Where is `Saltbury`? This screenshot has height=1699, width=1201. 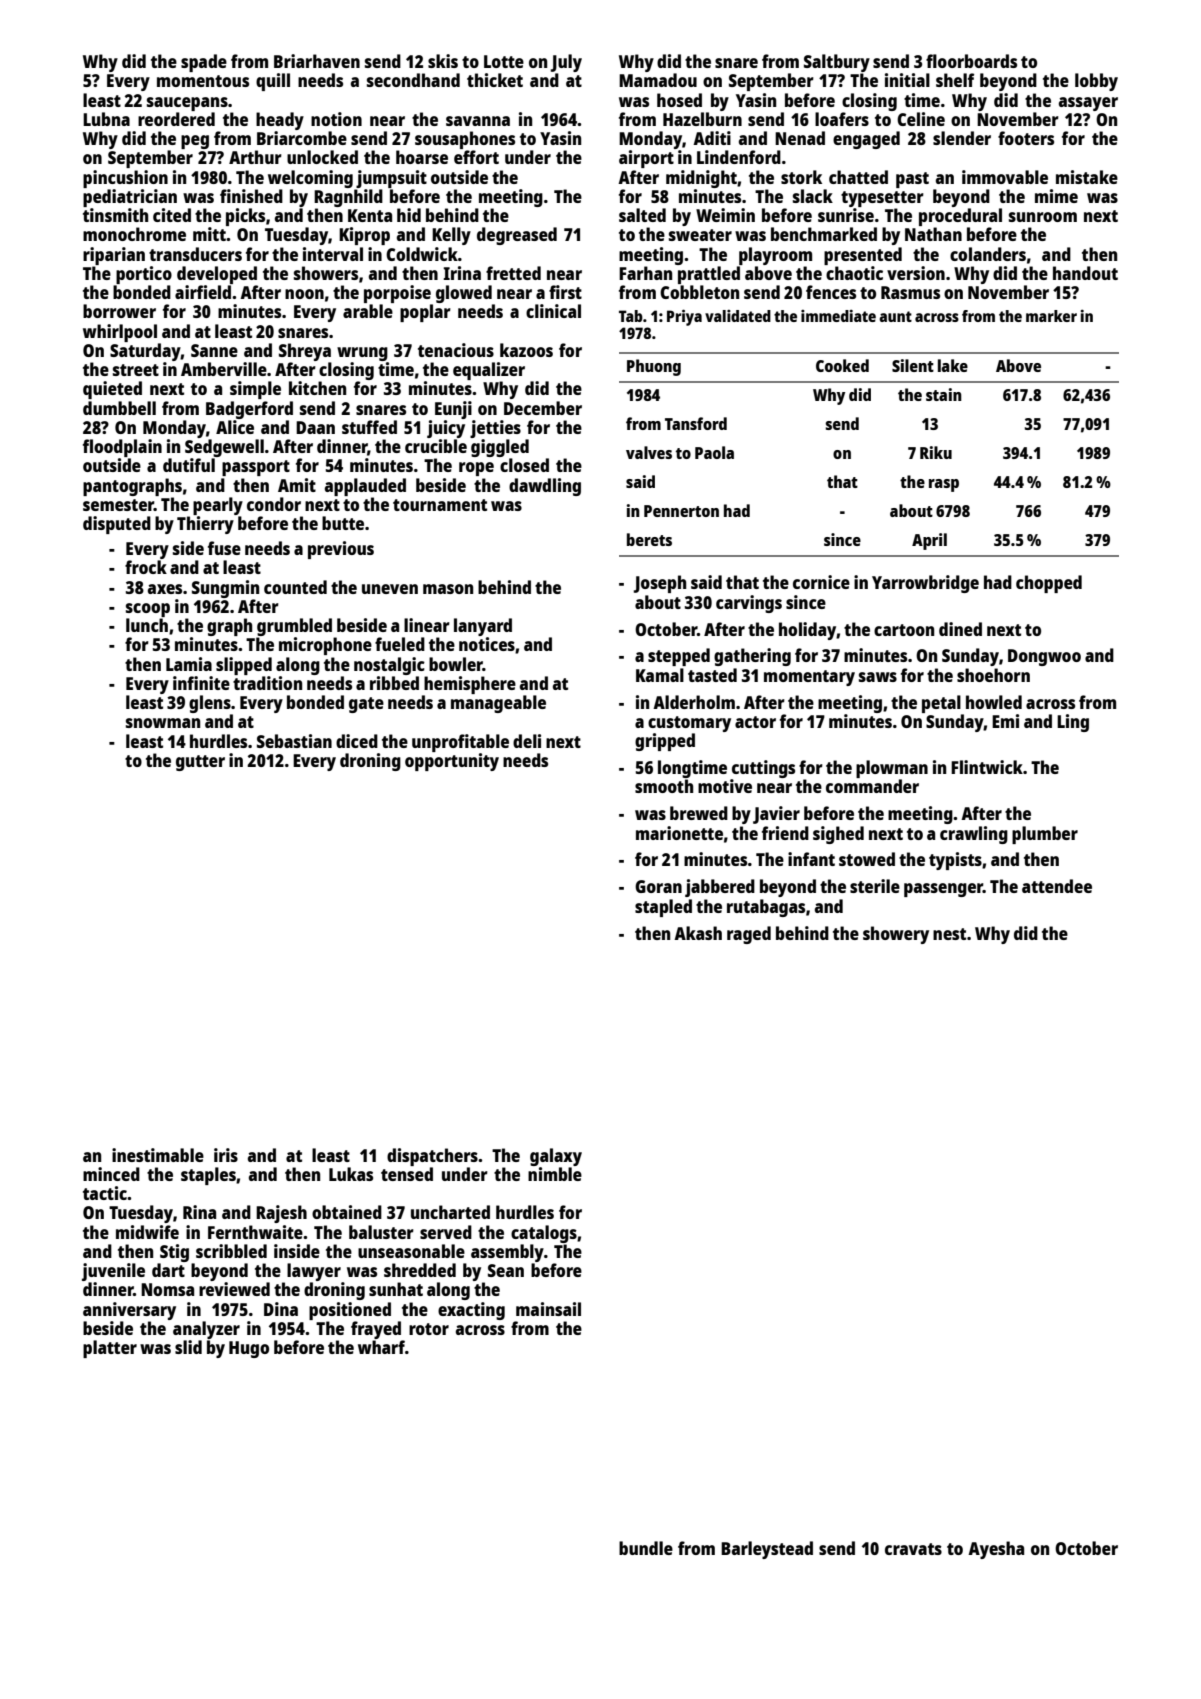
Saltbury is located at coordinates (837, 63).
